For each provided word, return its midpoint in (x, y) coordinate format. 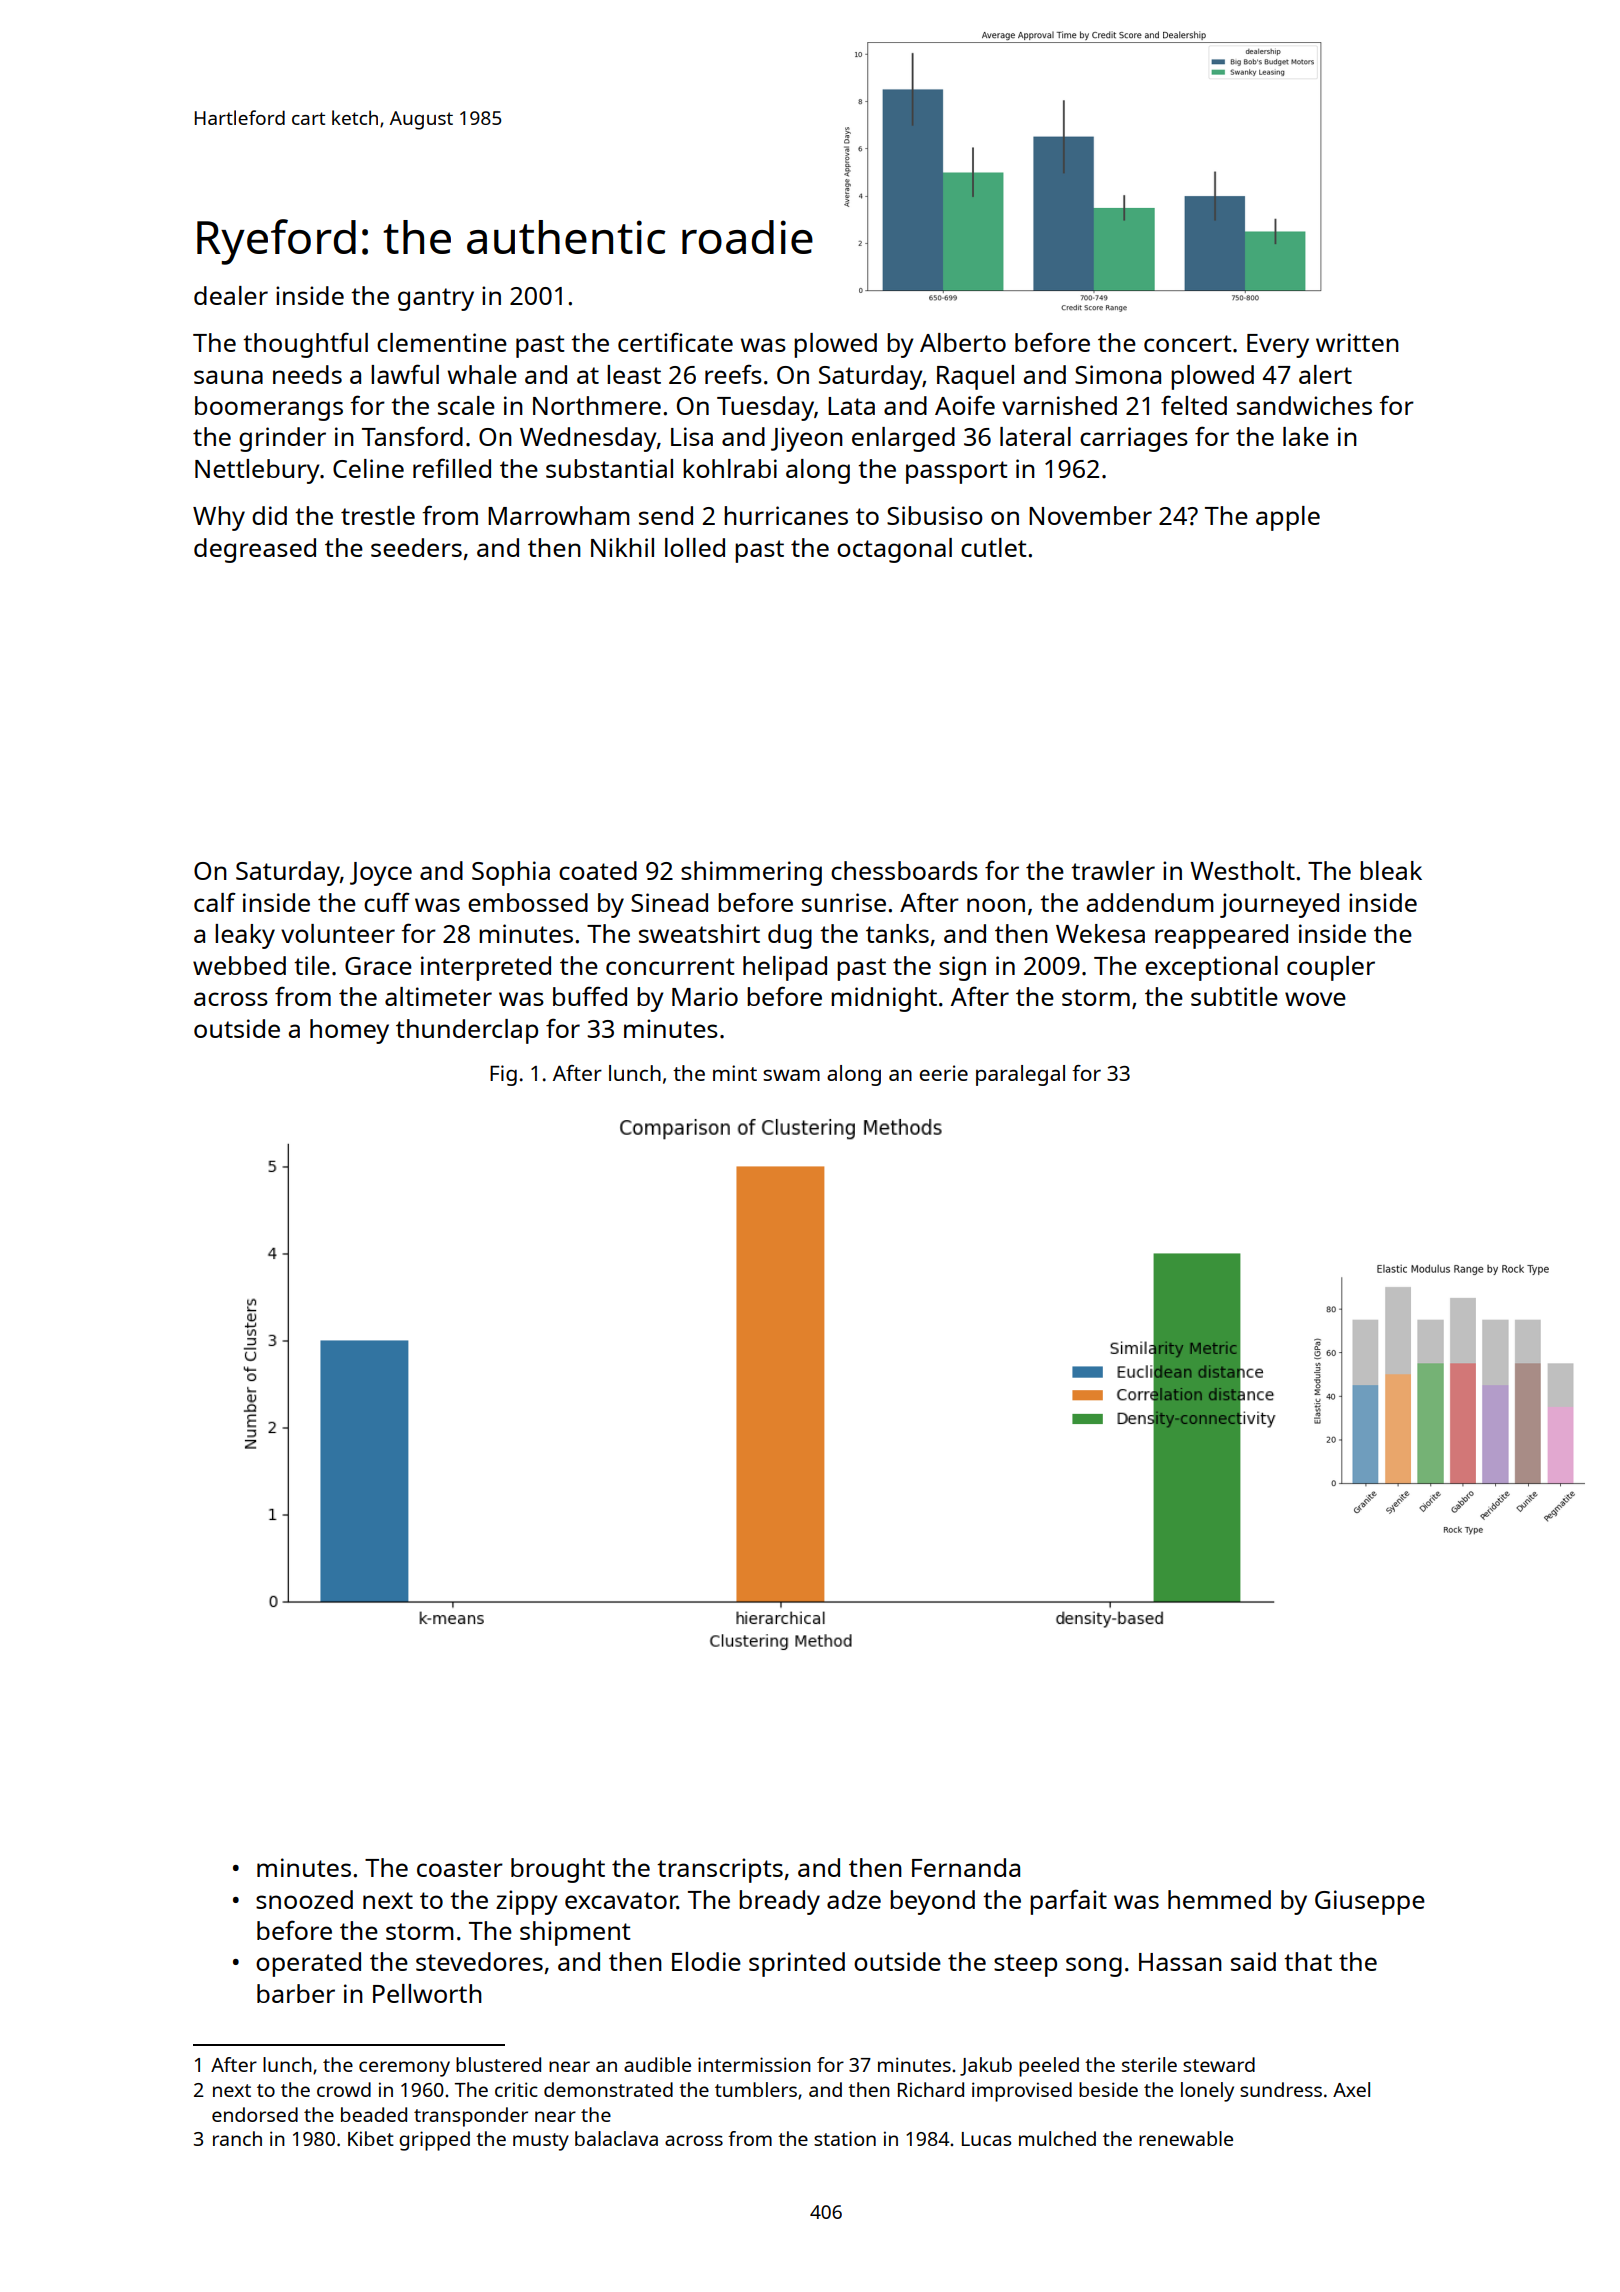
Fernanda (966, 1867)
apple (1288, 518)
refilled (452, 468)
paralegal (1020, 1075)
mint (735, 1073)
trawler (1113, 870)
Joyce (381, 874)
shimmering (751, 873)
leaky (245, 936)
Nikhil (622, 547)
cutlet (994, 547)
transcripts (720, 1870)
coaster (460, 1868)
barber (296, 1993)
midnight (884, 999)
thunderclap (467, 1031)
